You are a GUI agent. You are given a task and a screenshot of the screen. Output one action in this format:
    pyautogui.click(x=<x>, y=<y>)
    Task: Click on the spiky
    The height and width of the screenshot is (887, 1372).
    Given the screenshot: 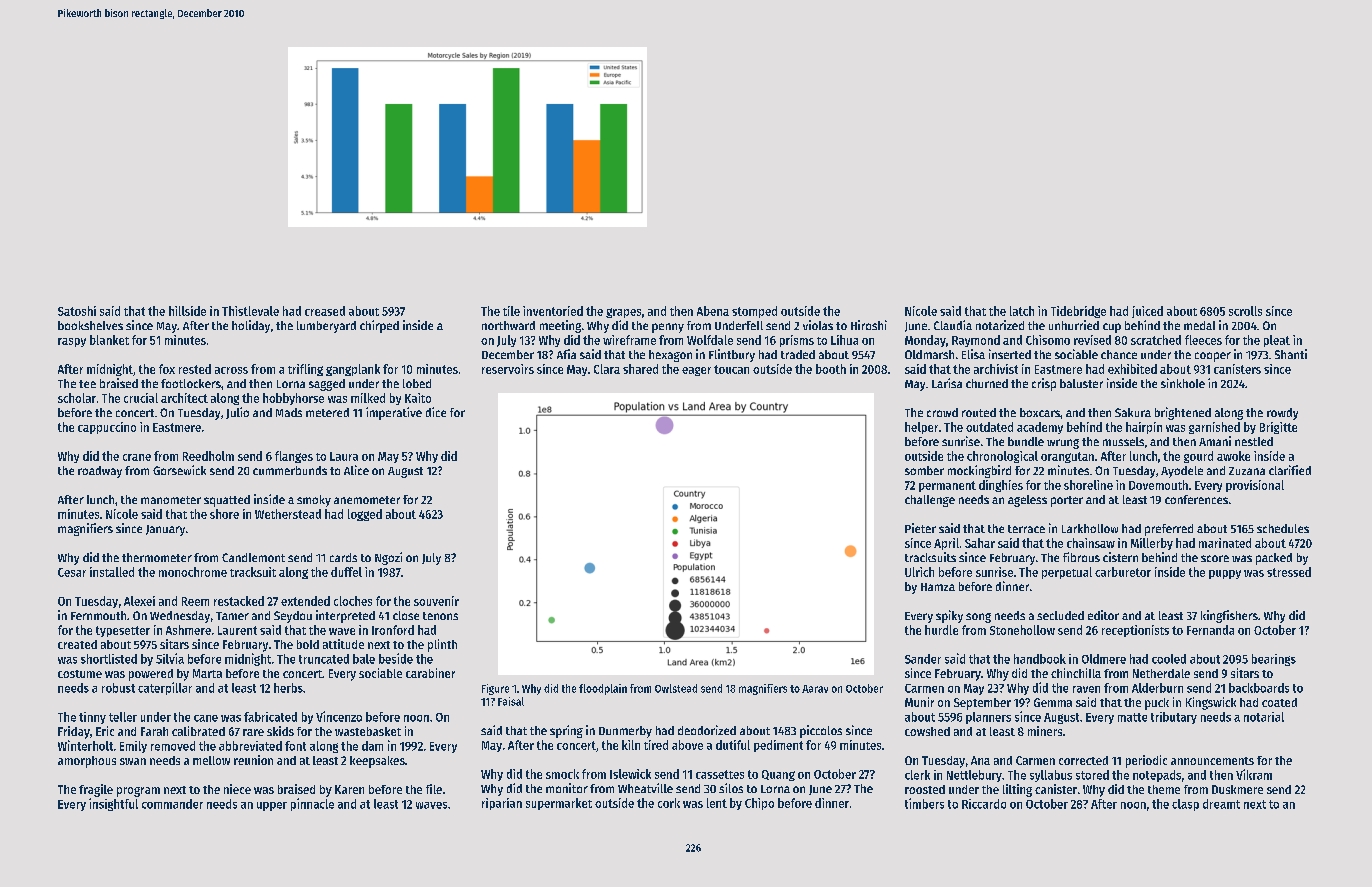 What is the action you would take?
    pyautogui.click(x=949, y=616)
